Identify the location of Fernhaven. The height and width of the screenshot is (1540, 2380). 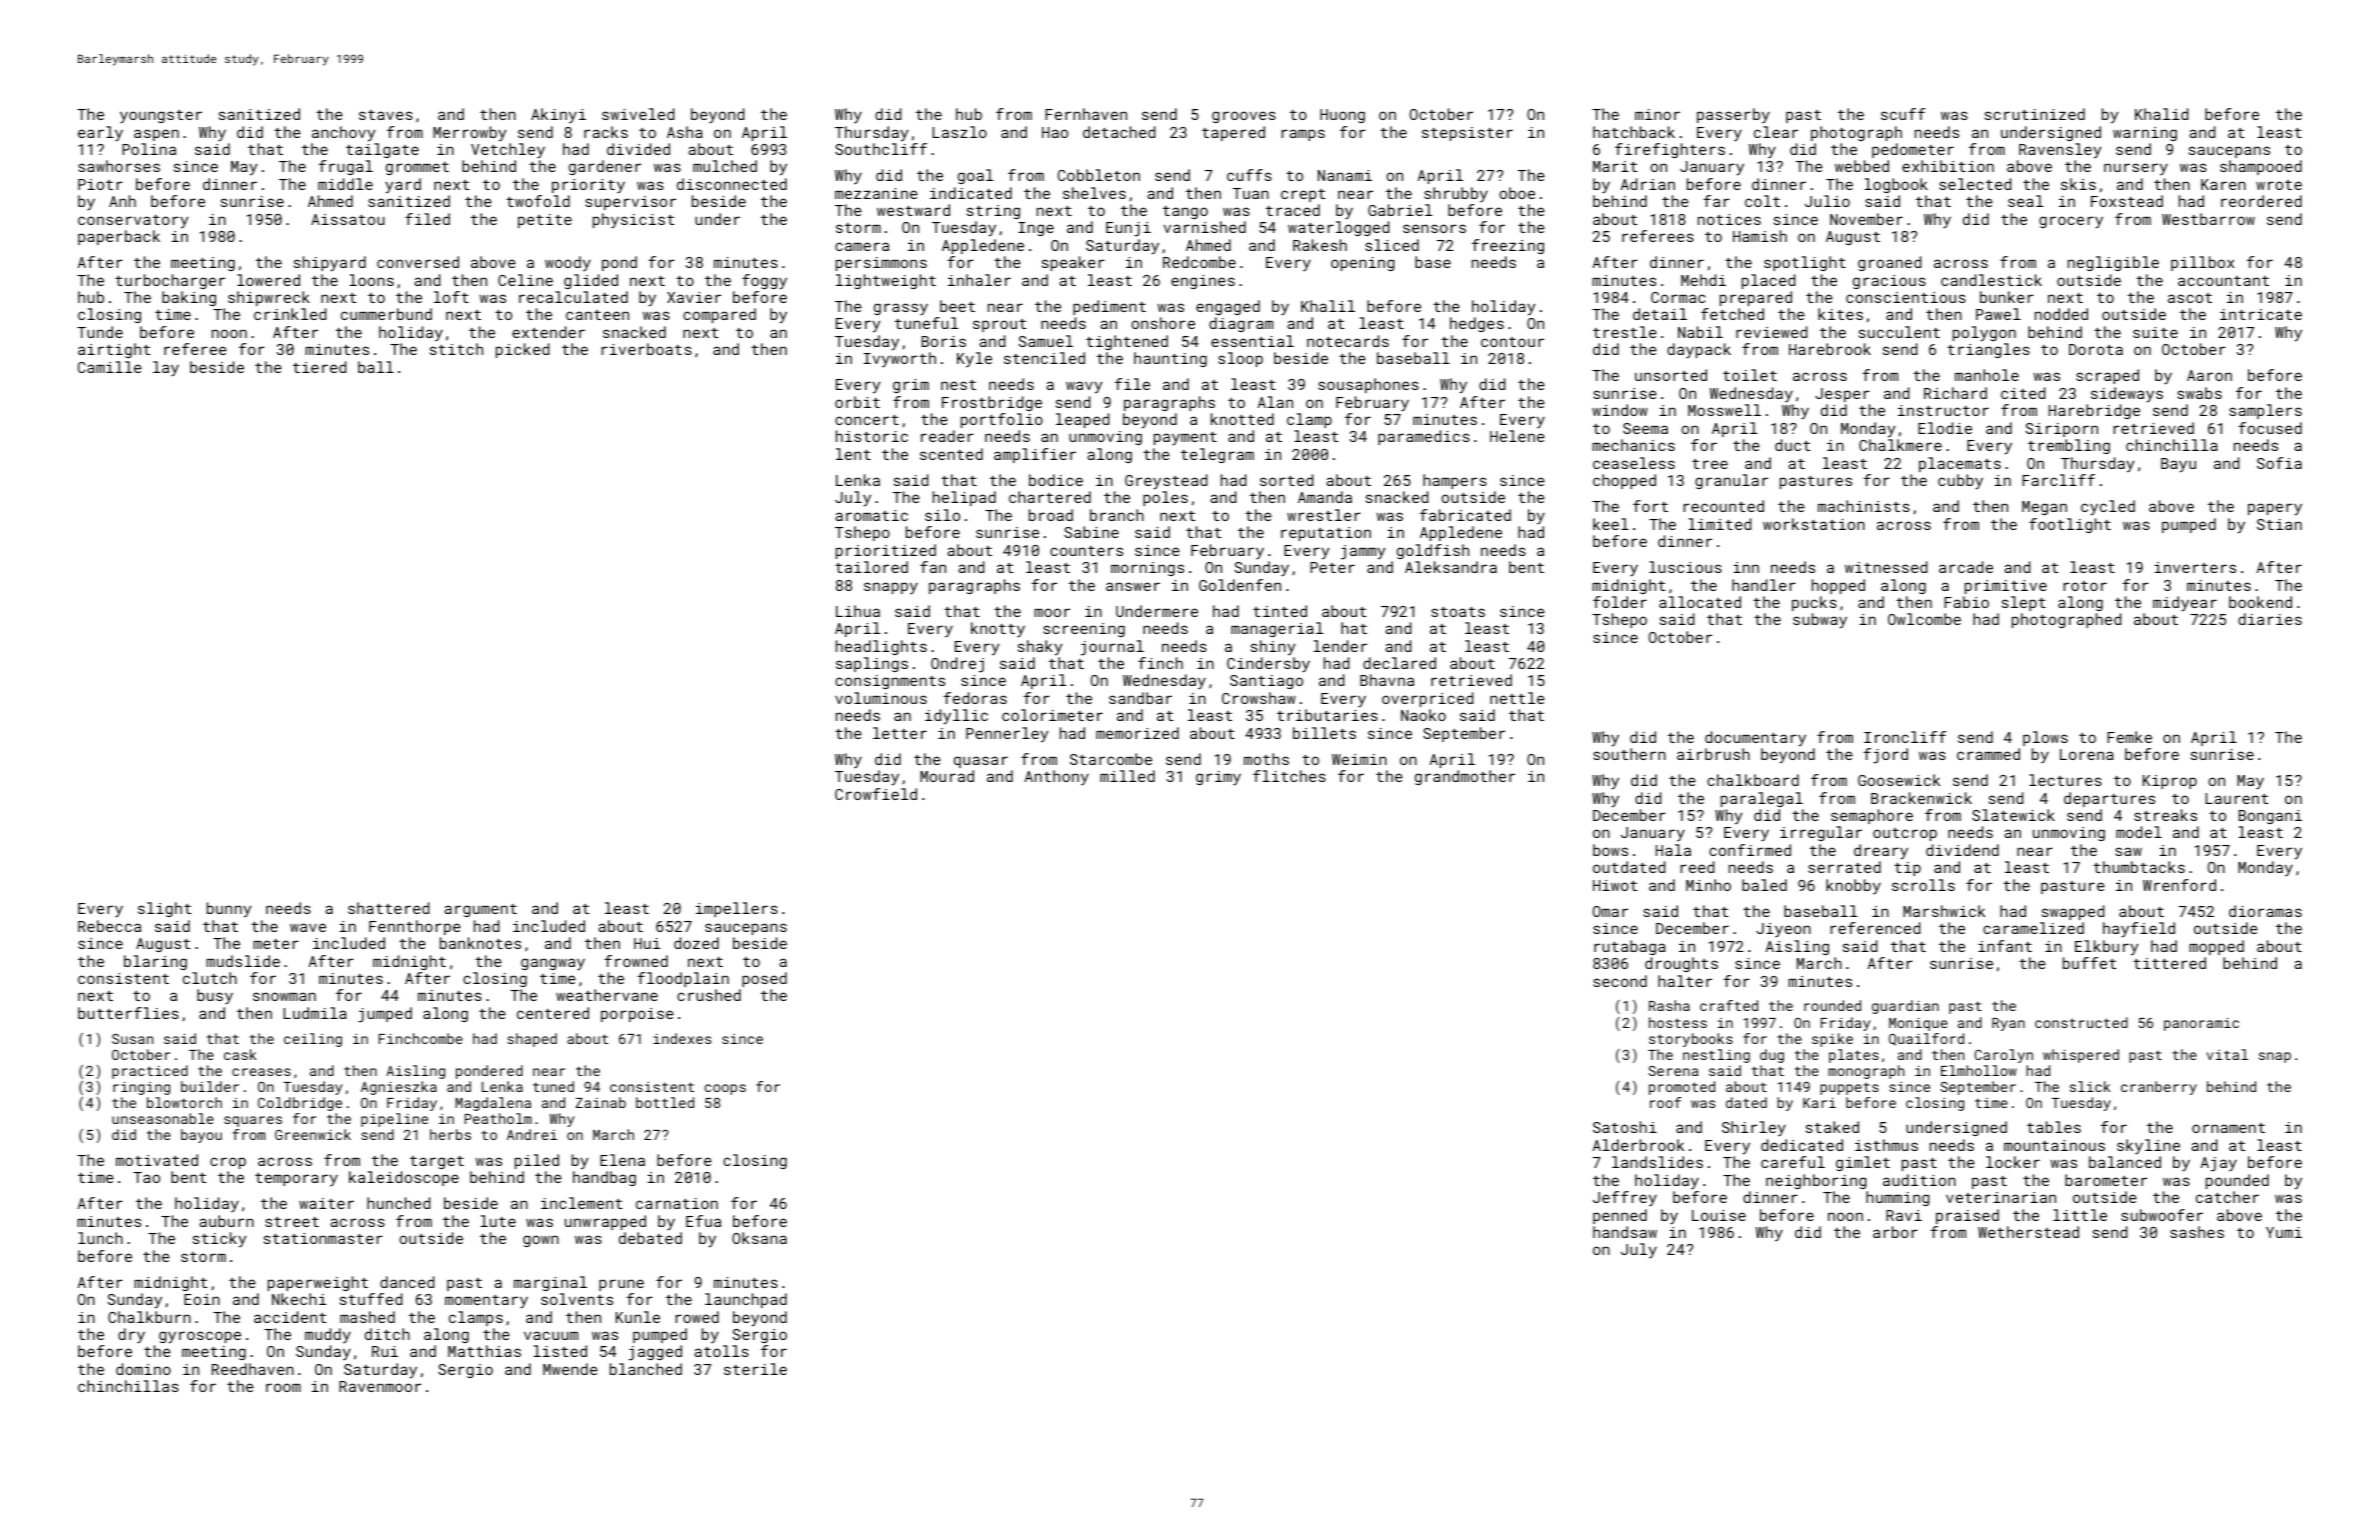
(1086, 114).
